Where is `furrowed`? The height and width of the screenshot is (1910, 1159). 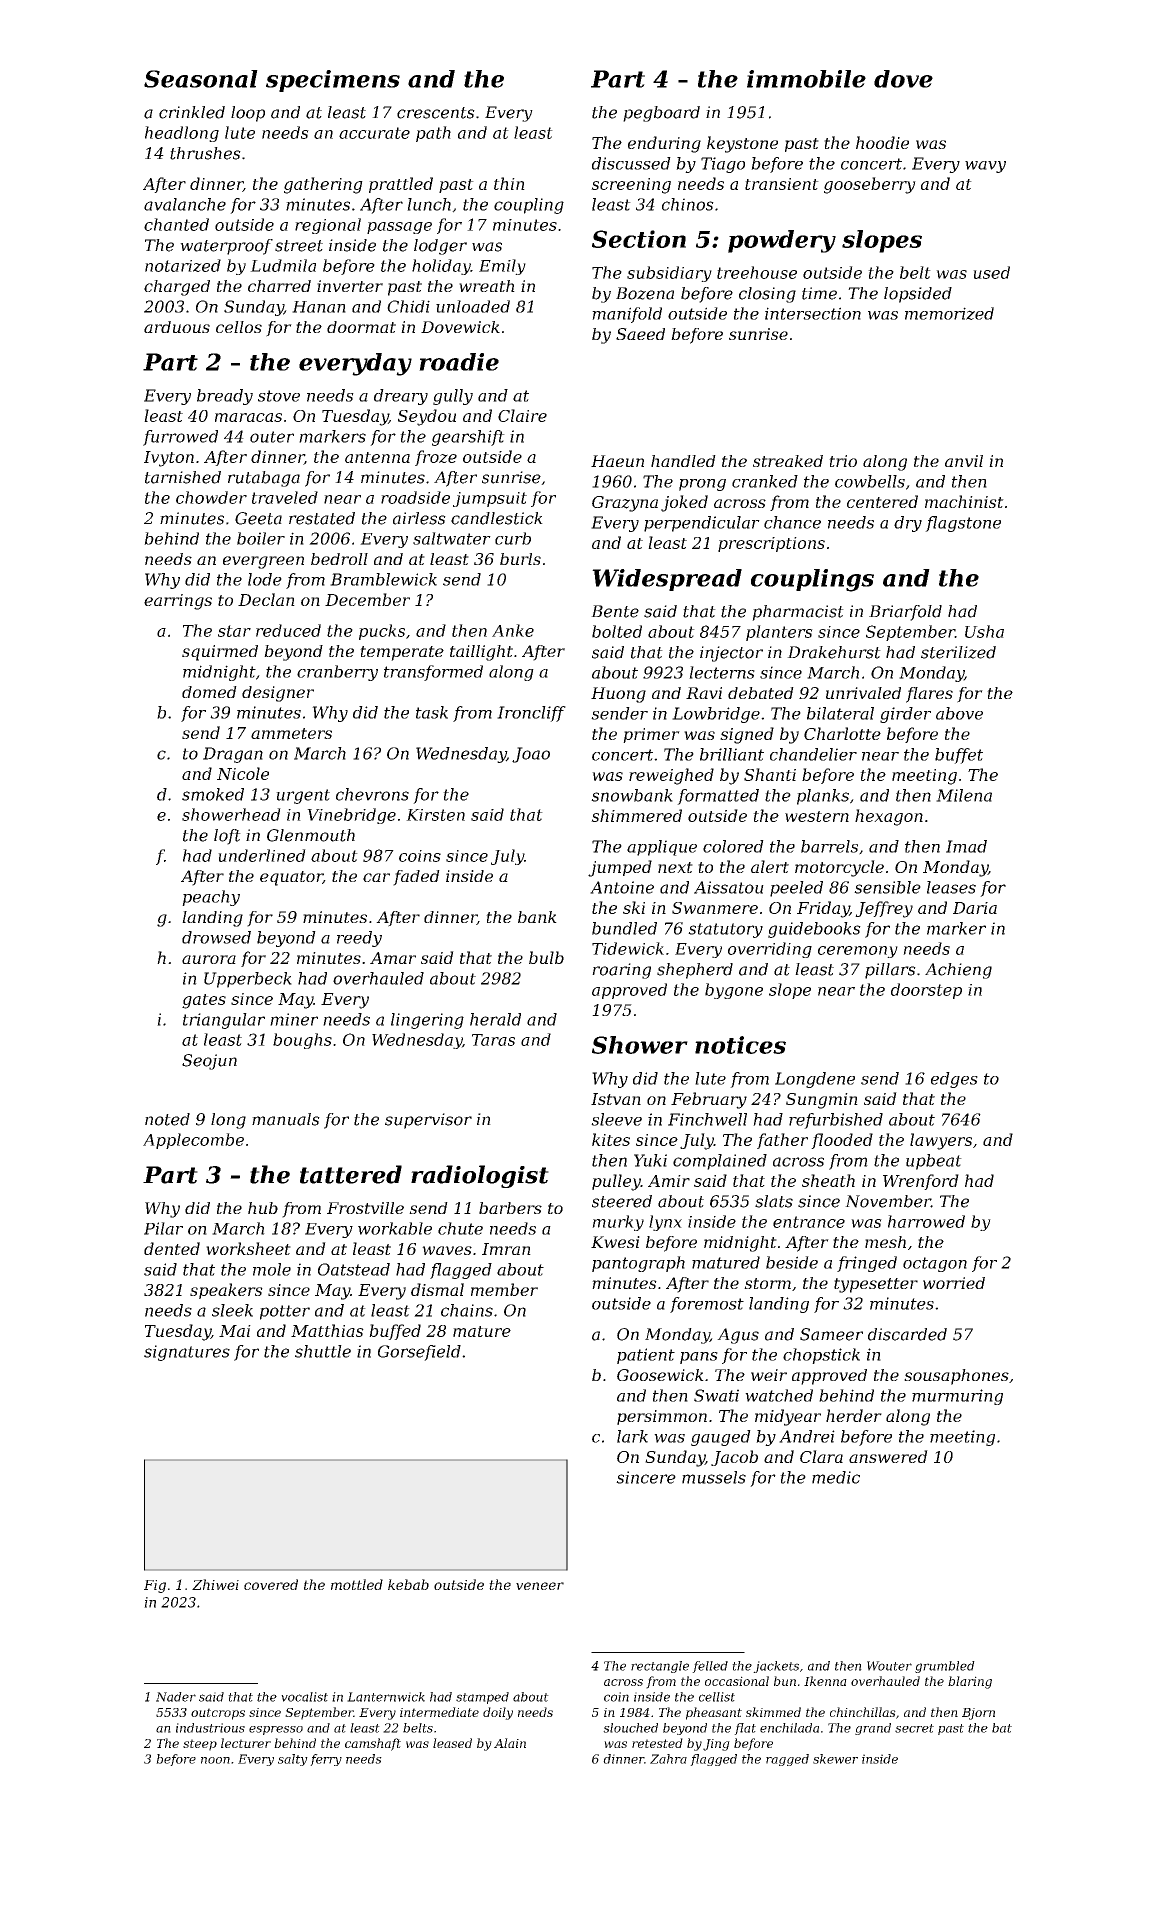 furrowed is located at coordinates (180, 438).
